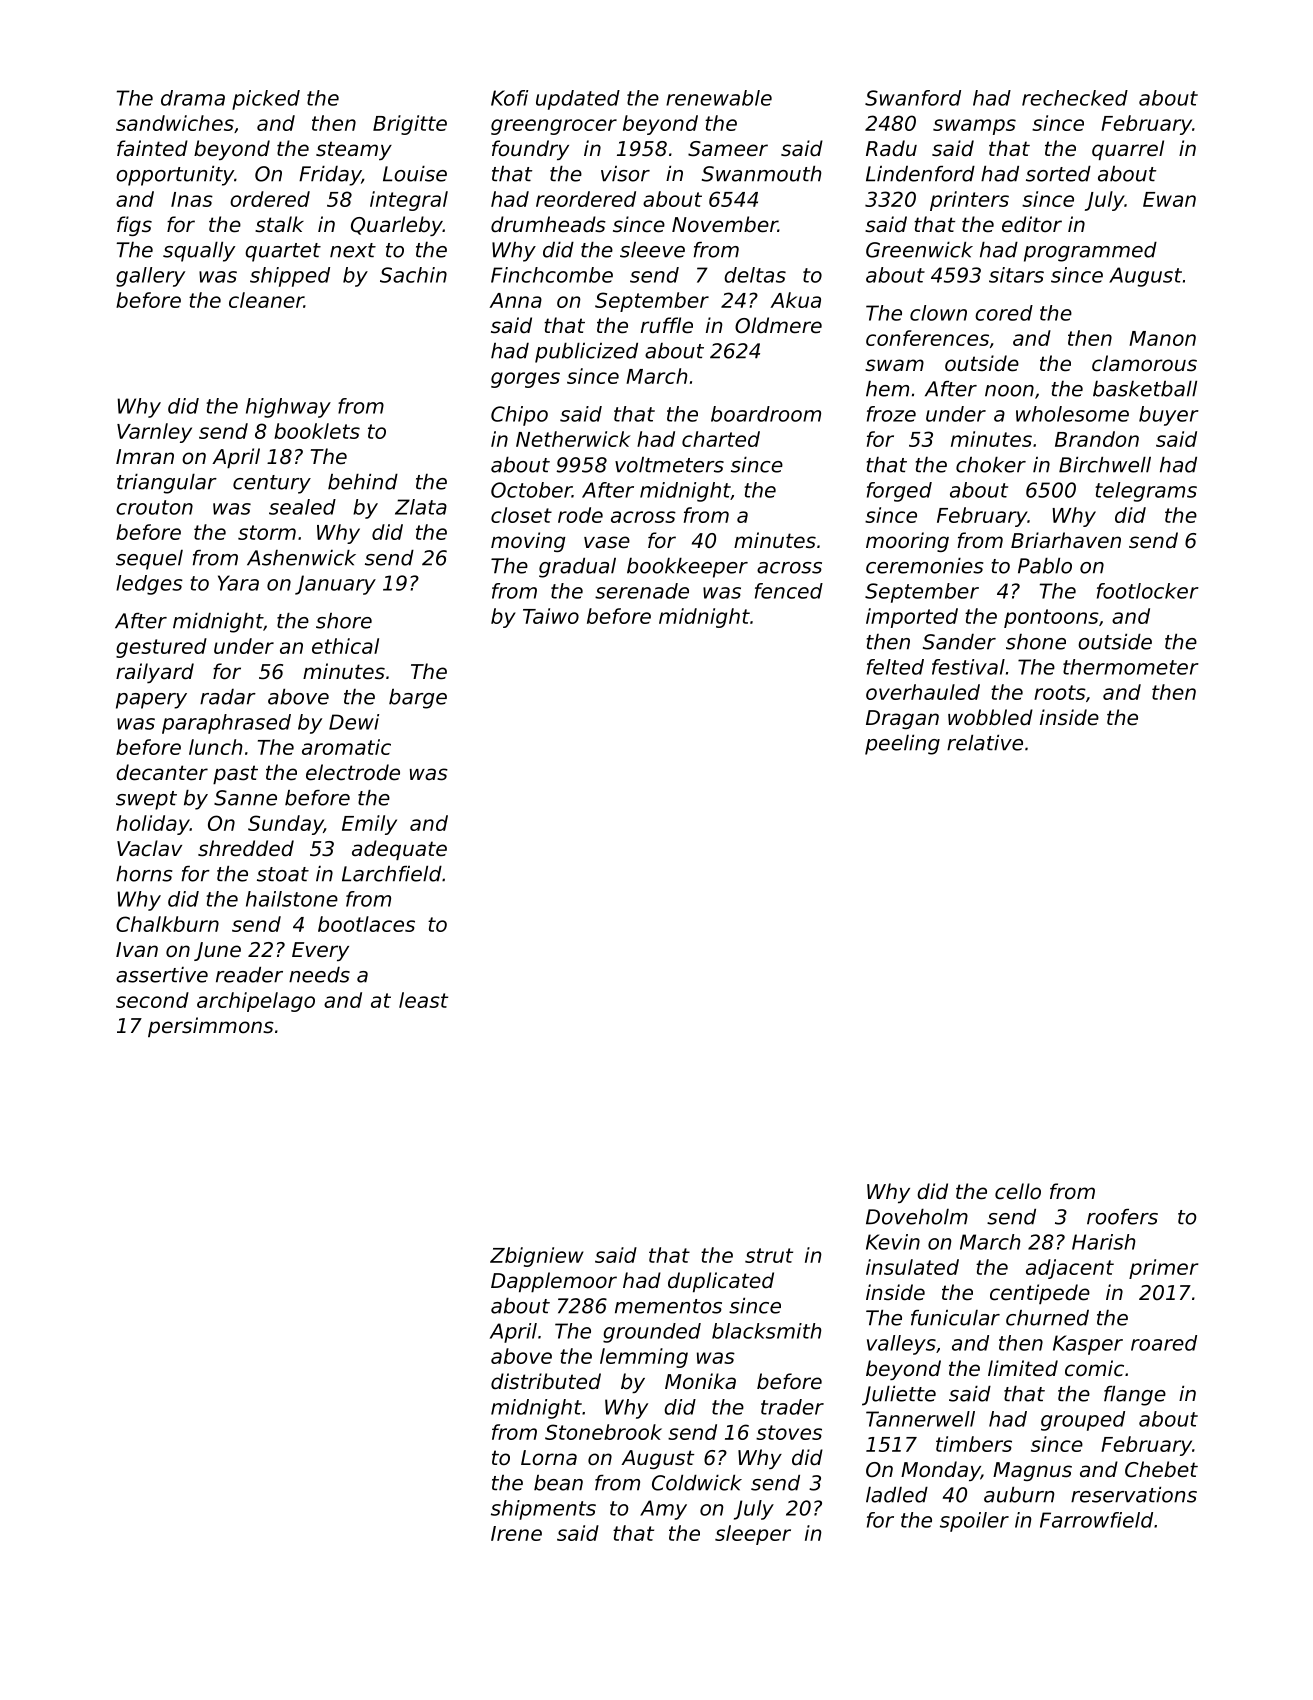 Image resolution: width=1313 pixels, height=1700 pixels. What do you see at coordinates (789, 591) in the document?
I see `fenced` at bounding box center [789, 591].
